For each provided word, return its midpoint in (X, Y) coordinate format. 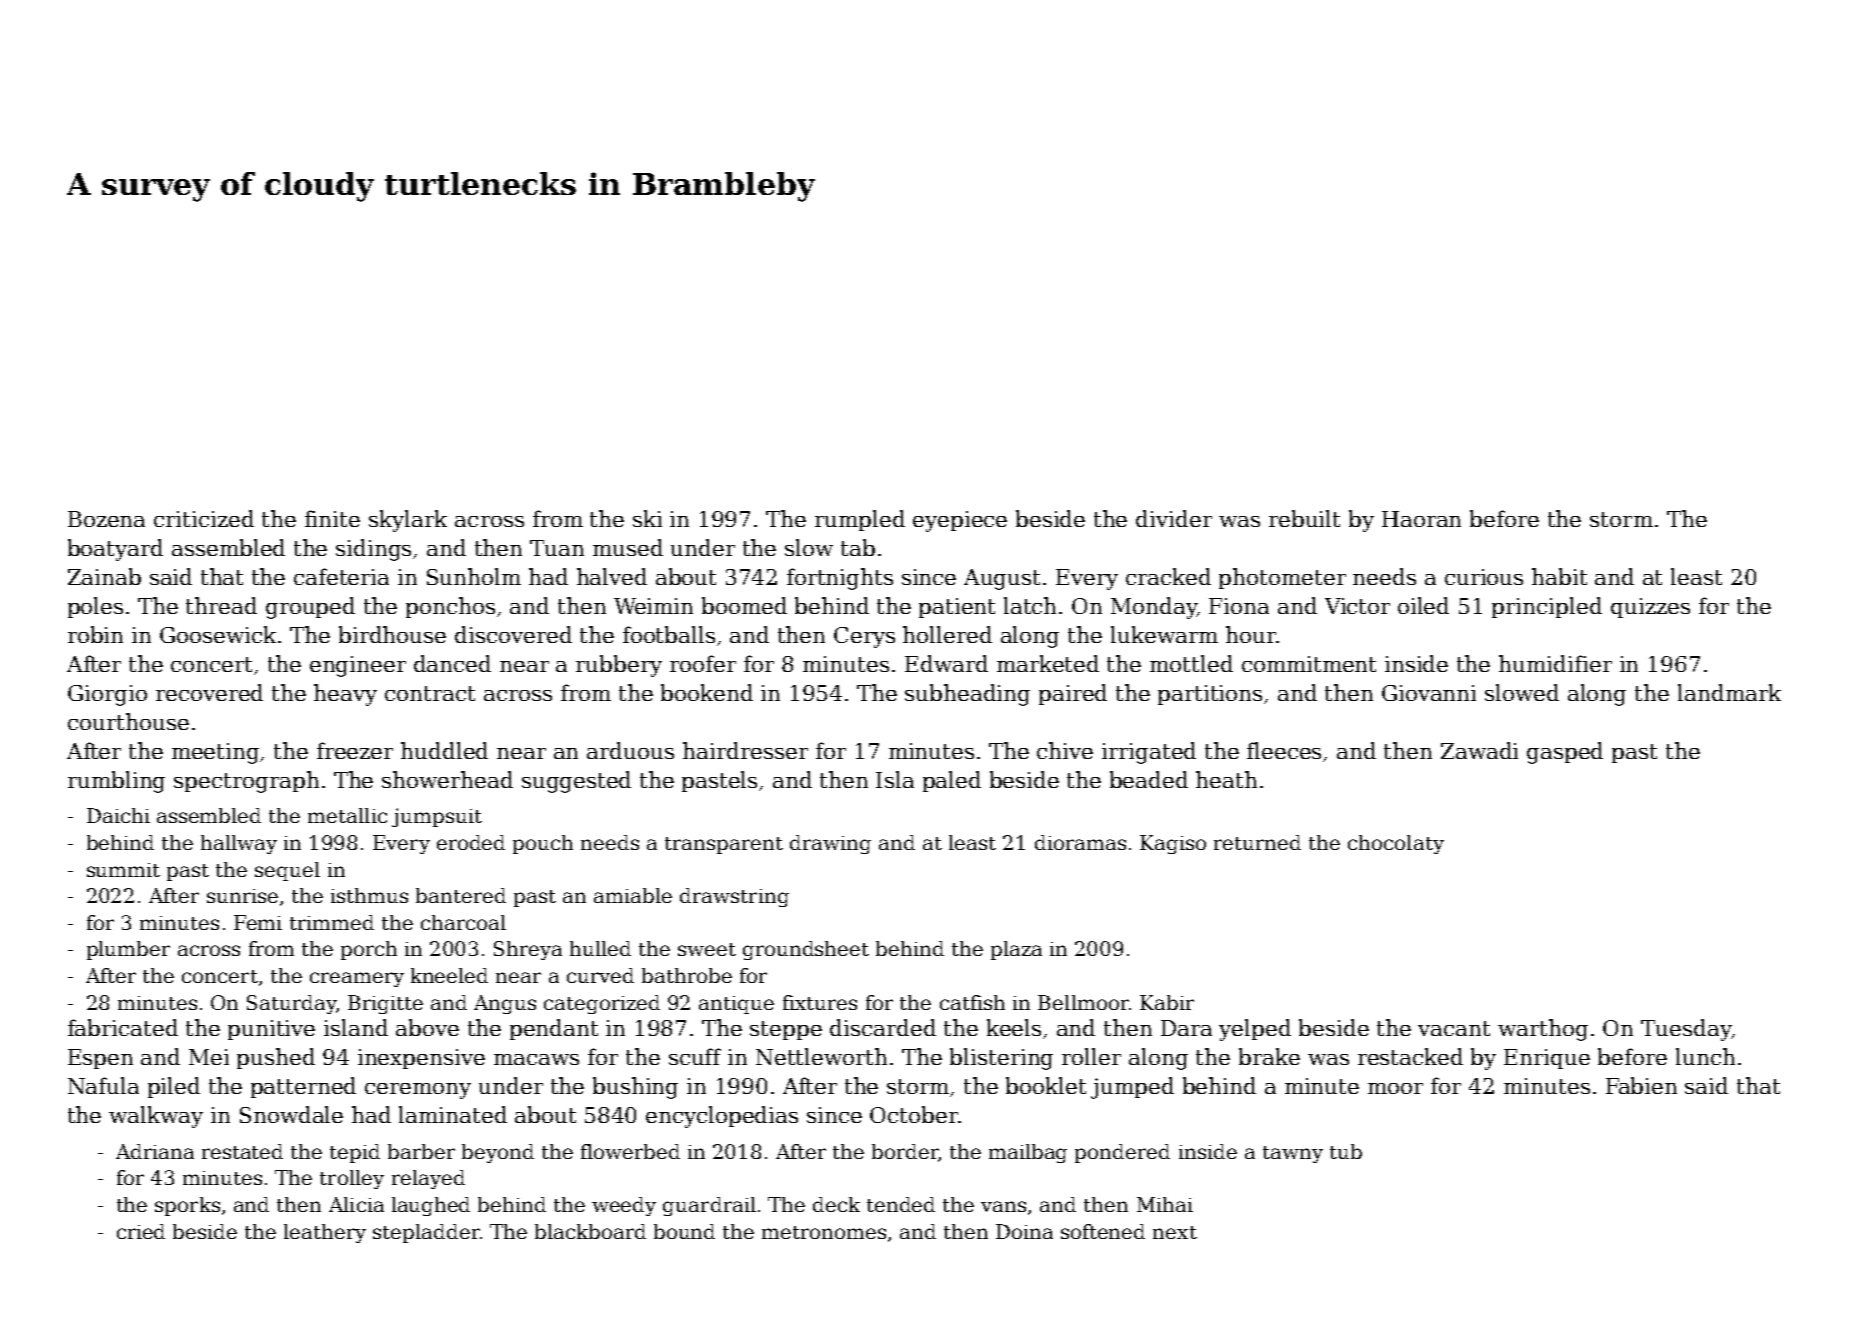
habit (1559, 576)
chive (1065, 750)
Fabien (1641, 1085)
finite (332, 518)
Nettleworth (821, 1056)
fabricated (123, 1027)
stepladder (426, 1233)
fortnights (840, 579)
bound (684, 1231)
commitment (1309, 664)
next (1175, 1232)
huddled (444, 750)
